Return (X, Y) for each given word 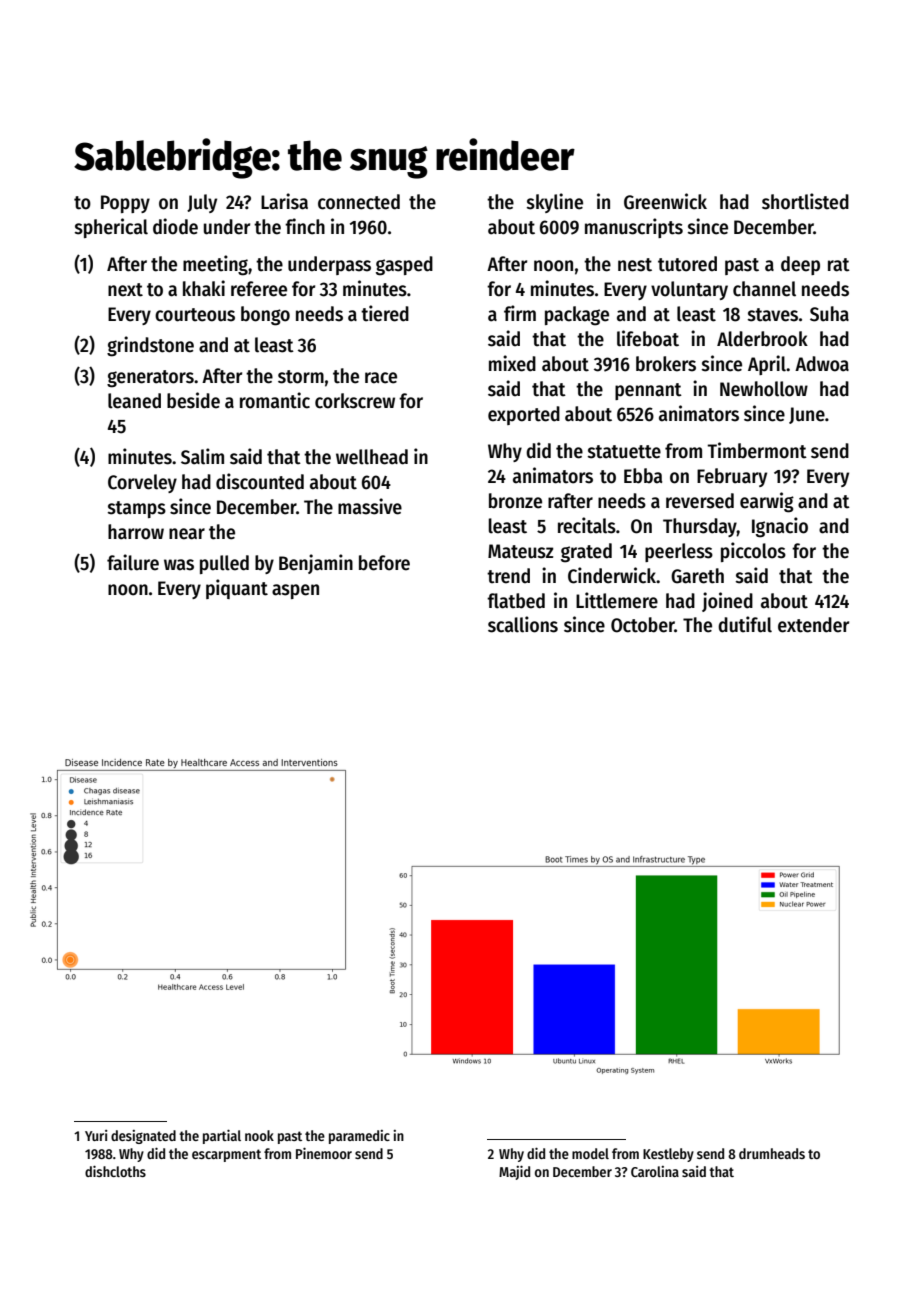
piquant (237, 589)
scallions (523, 624)
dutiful (745, 624)
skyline (555, 203)
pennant (648, 391)
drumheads (772, 1153)
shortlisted (805, 201)
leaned (134, 401)
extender (813, 625)
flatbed (516, 601)
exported (524, 415)
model (590, 1153)
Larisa (284, 201)
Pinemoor (324, 1153)
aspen (295, 591)
